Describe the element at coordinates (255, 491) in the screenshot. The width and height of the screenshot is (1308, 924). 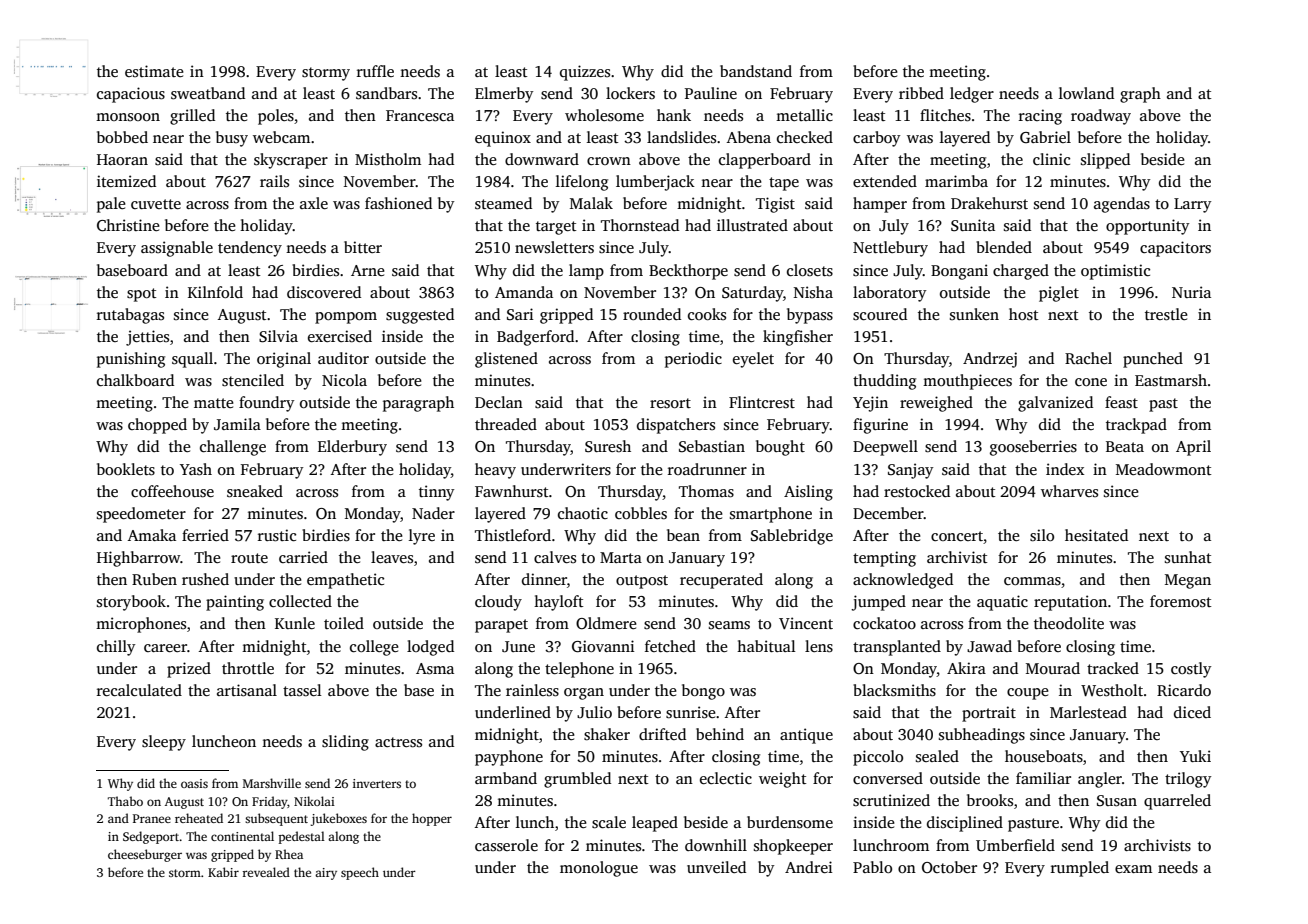
I see `sneaked` at that location.
